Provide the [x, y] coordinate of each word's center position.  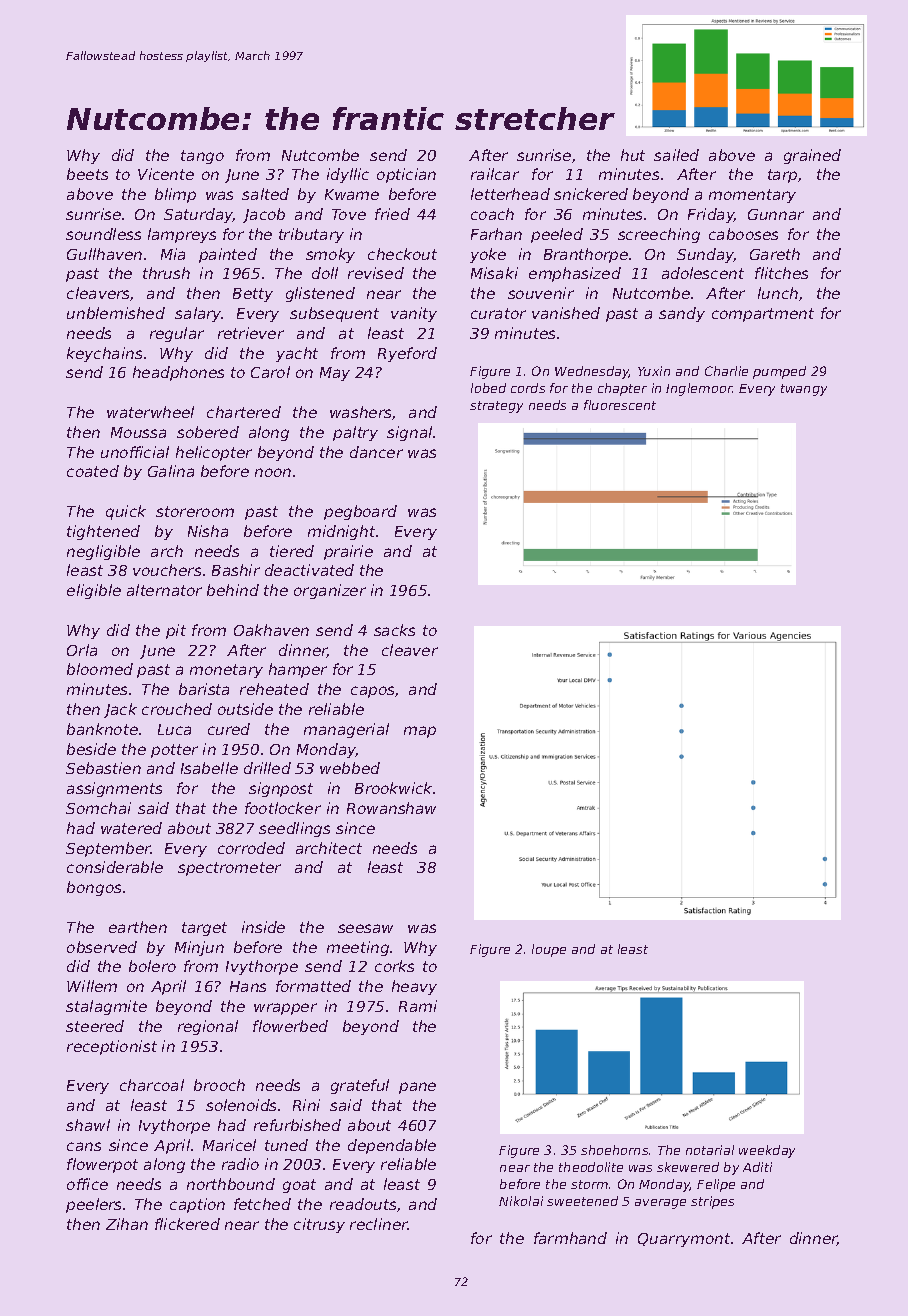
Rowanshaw [391, 808]
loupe [549, 950]
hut [633, 155]
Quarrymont [684, 1240]
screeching [659, 235]
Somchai [98, 808]
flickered [187, 1224]
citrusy [319, 1225]
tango [202, 157]
